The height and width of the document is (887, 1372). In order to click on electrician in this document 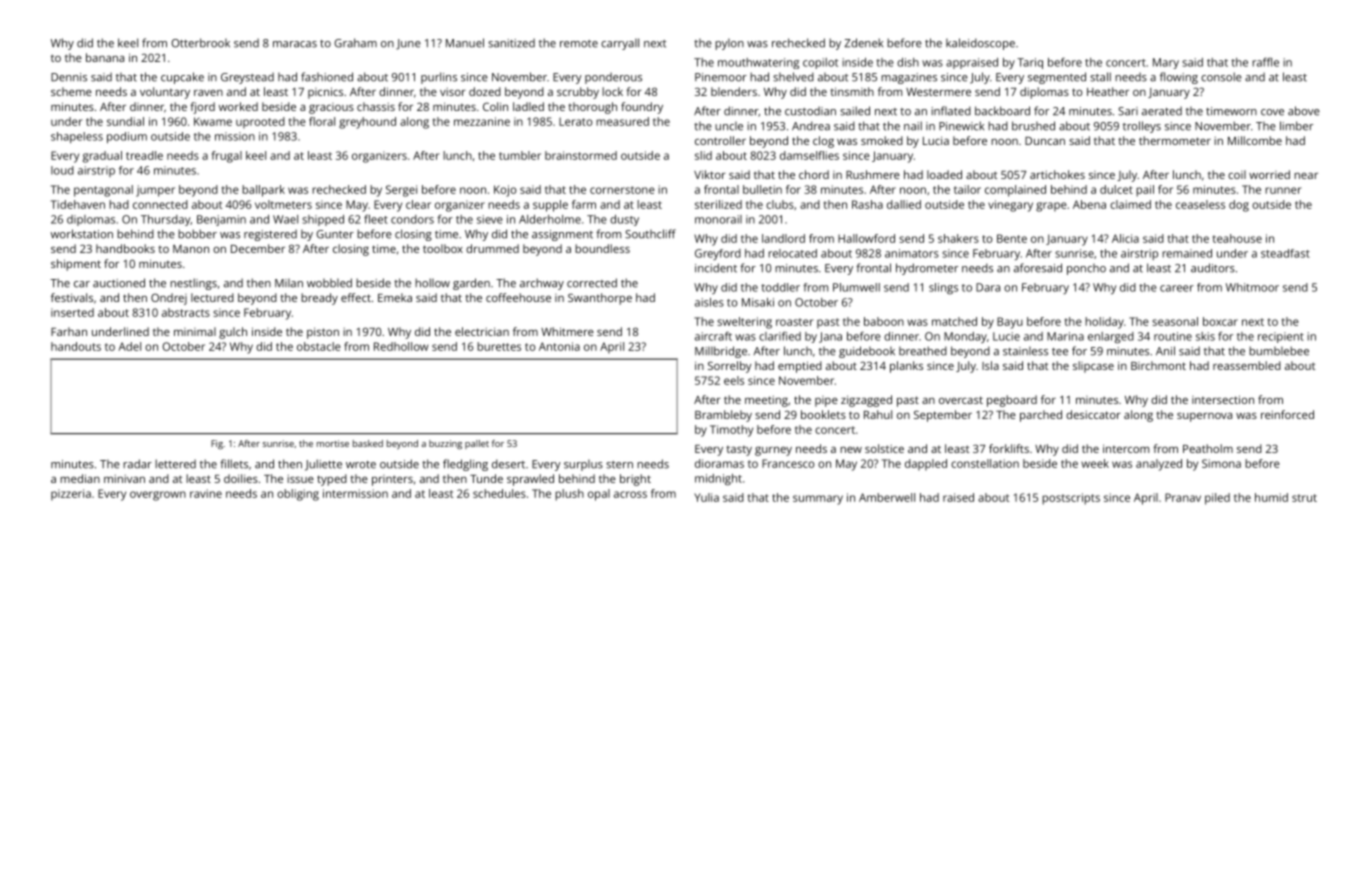, I will do `click(482, 331)`.
